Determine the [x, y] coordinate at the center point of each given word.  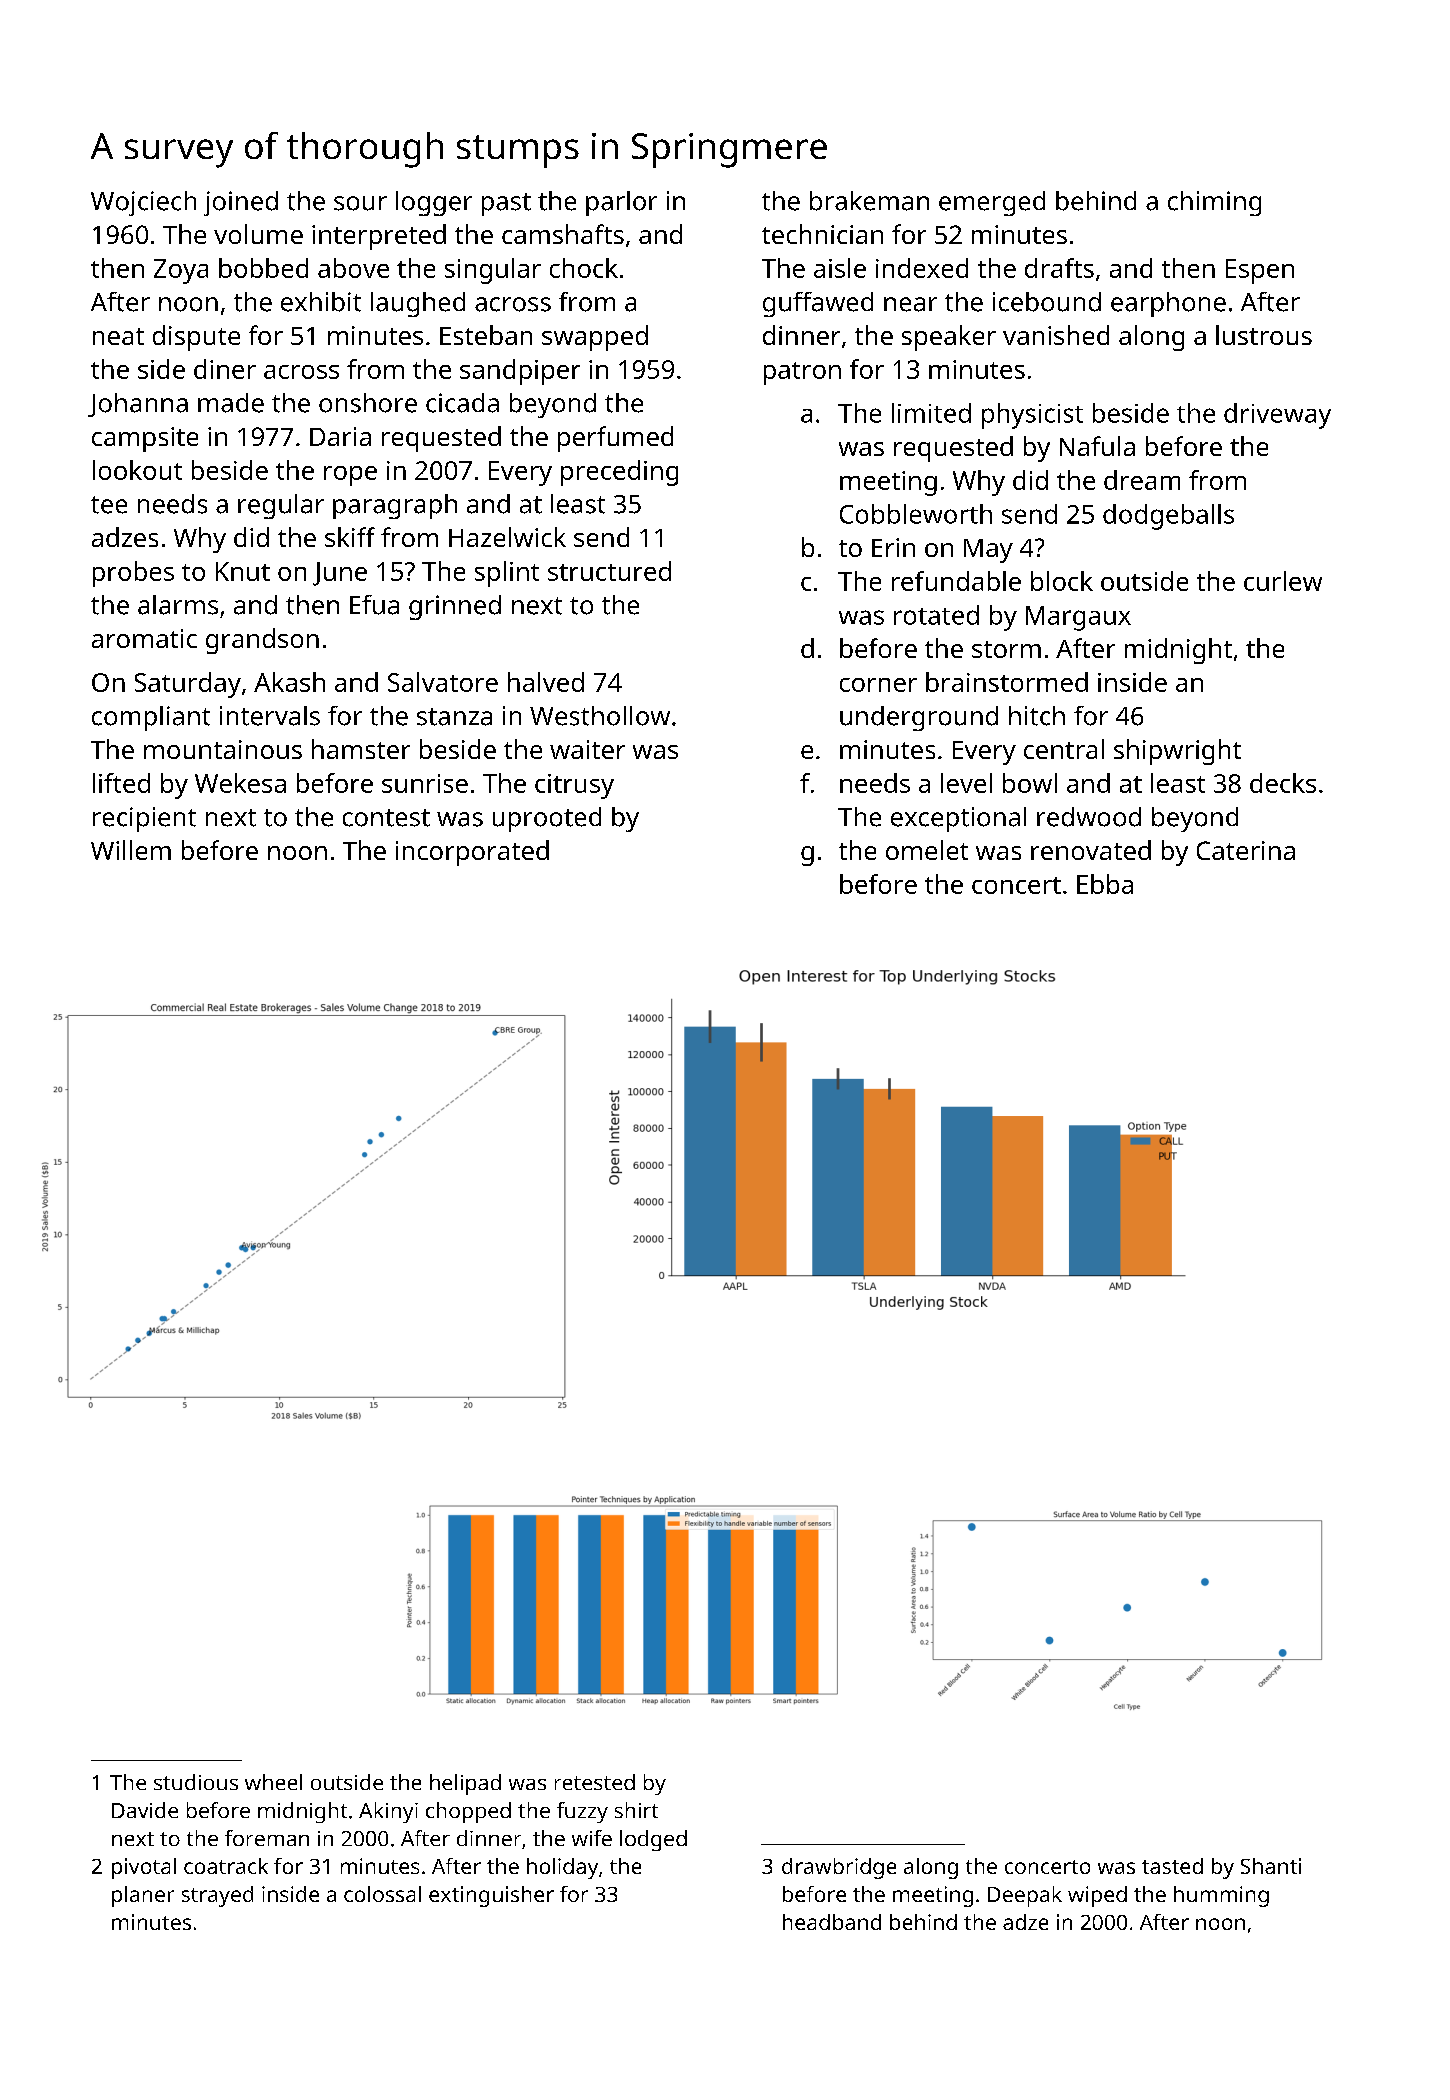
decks [1283, 783]
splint [507, 574]
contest [386, 818]
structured [609, 571]
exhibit [321, 302]
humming [1221, 1896]
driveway [1277, 416]
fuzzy [582, 1812]
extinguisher [491, 1896]
